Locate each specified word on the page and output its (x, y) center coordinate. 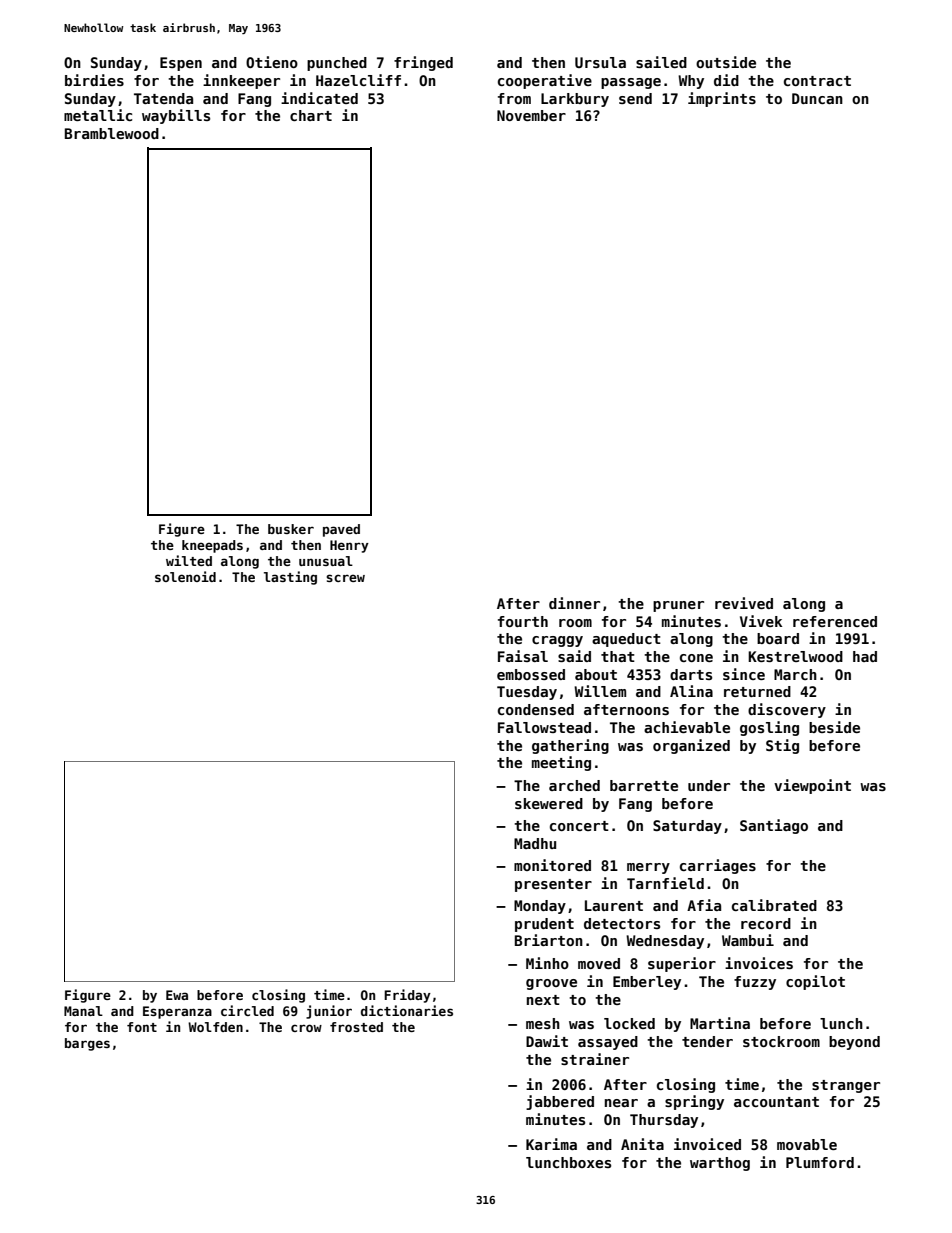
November (531, 115)
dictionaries (407, 1010)
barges (87, 1044)
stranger (846, 1086)
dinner (574, 603)
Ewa (177, 995)
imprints (722, 99)
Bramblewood (112, 133)
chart (311, 115)
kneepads (212, 546)
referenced (835, 621)
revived (744, 603)
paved (341, 530)
